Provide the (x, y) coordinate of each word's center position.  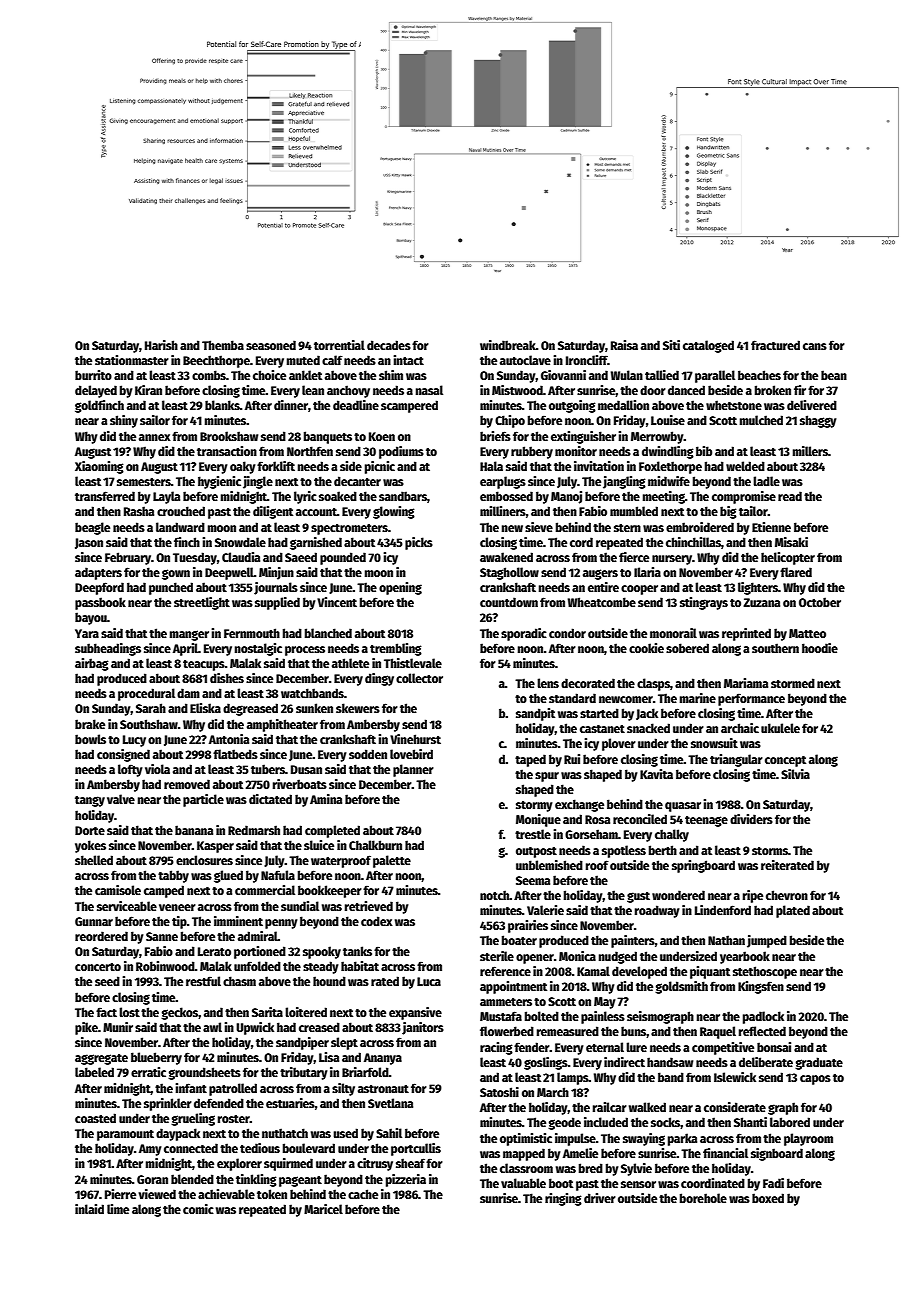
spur (547, 777)
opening (400, 588)
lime (118, 1209)
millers (810, 451)
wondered (678, 895)
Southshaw (149, 724)
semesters (144, 482)
